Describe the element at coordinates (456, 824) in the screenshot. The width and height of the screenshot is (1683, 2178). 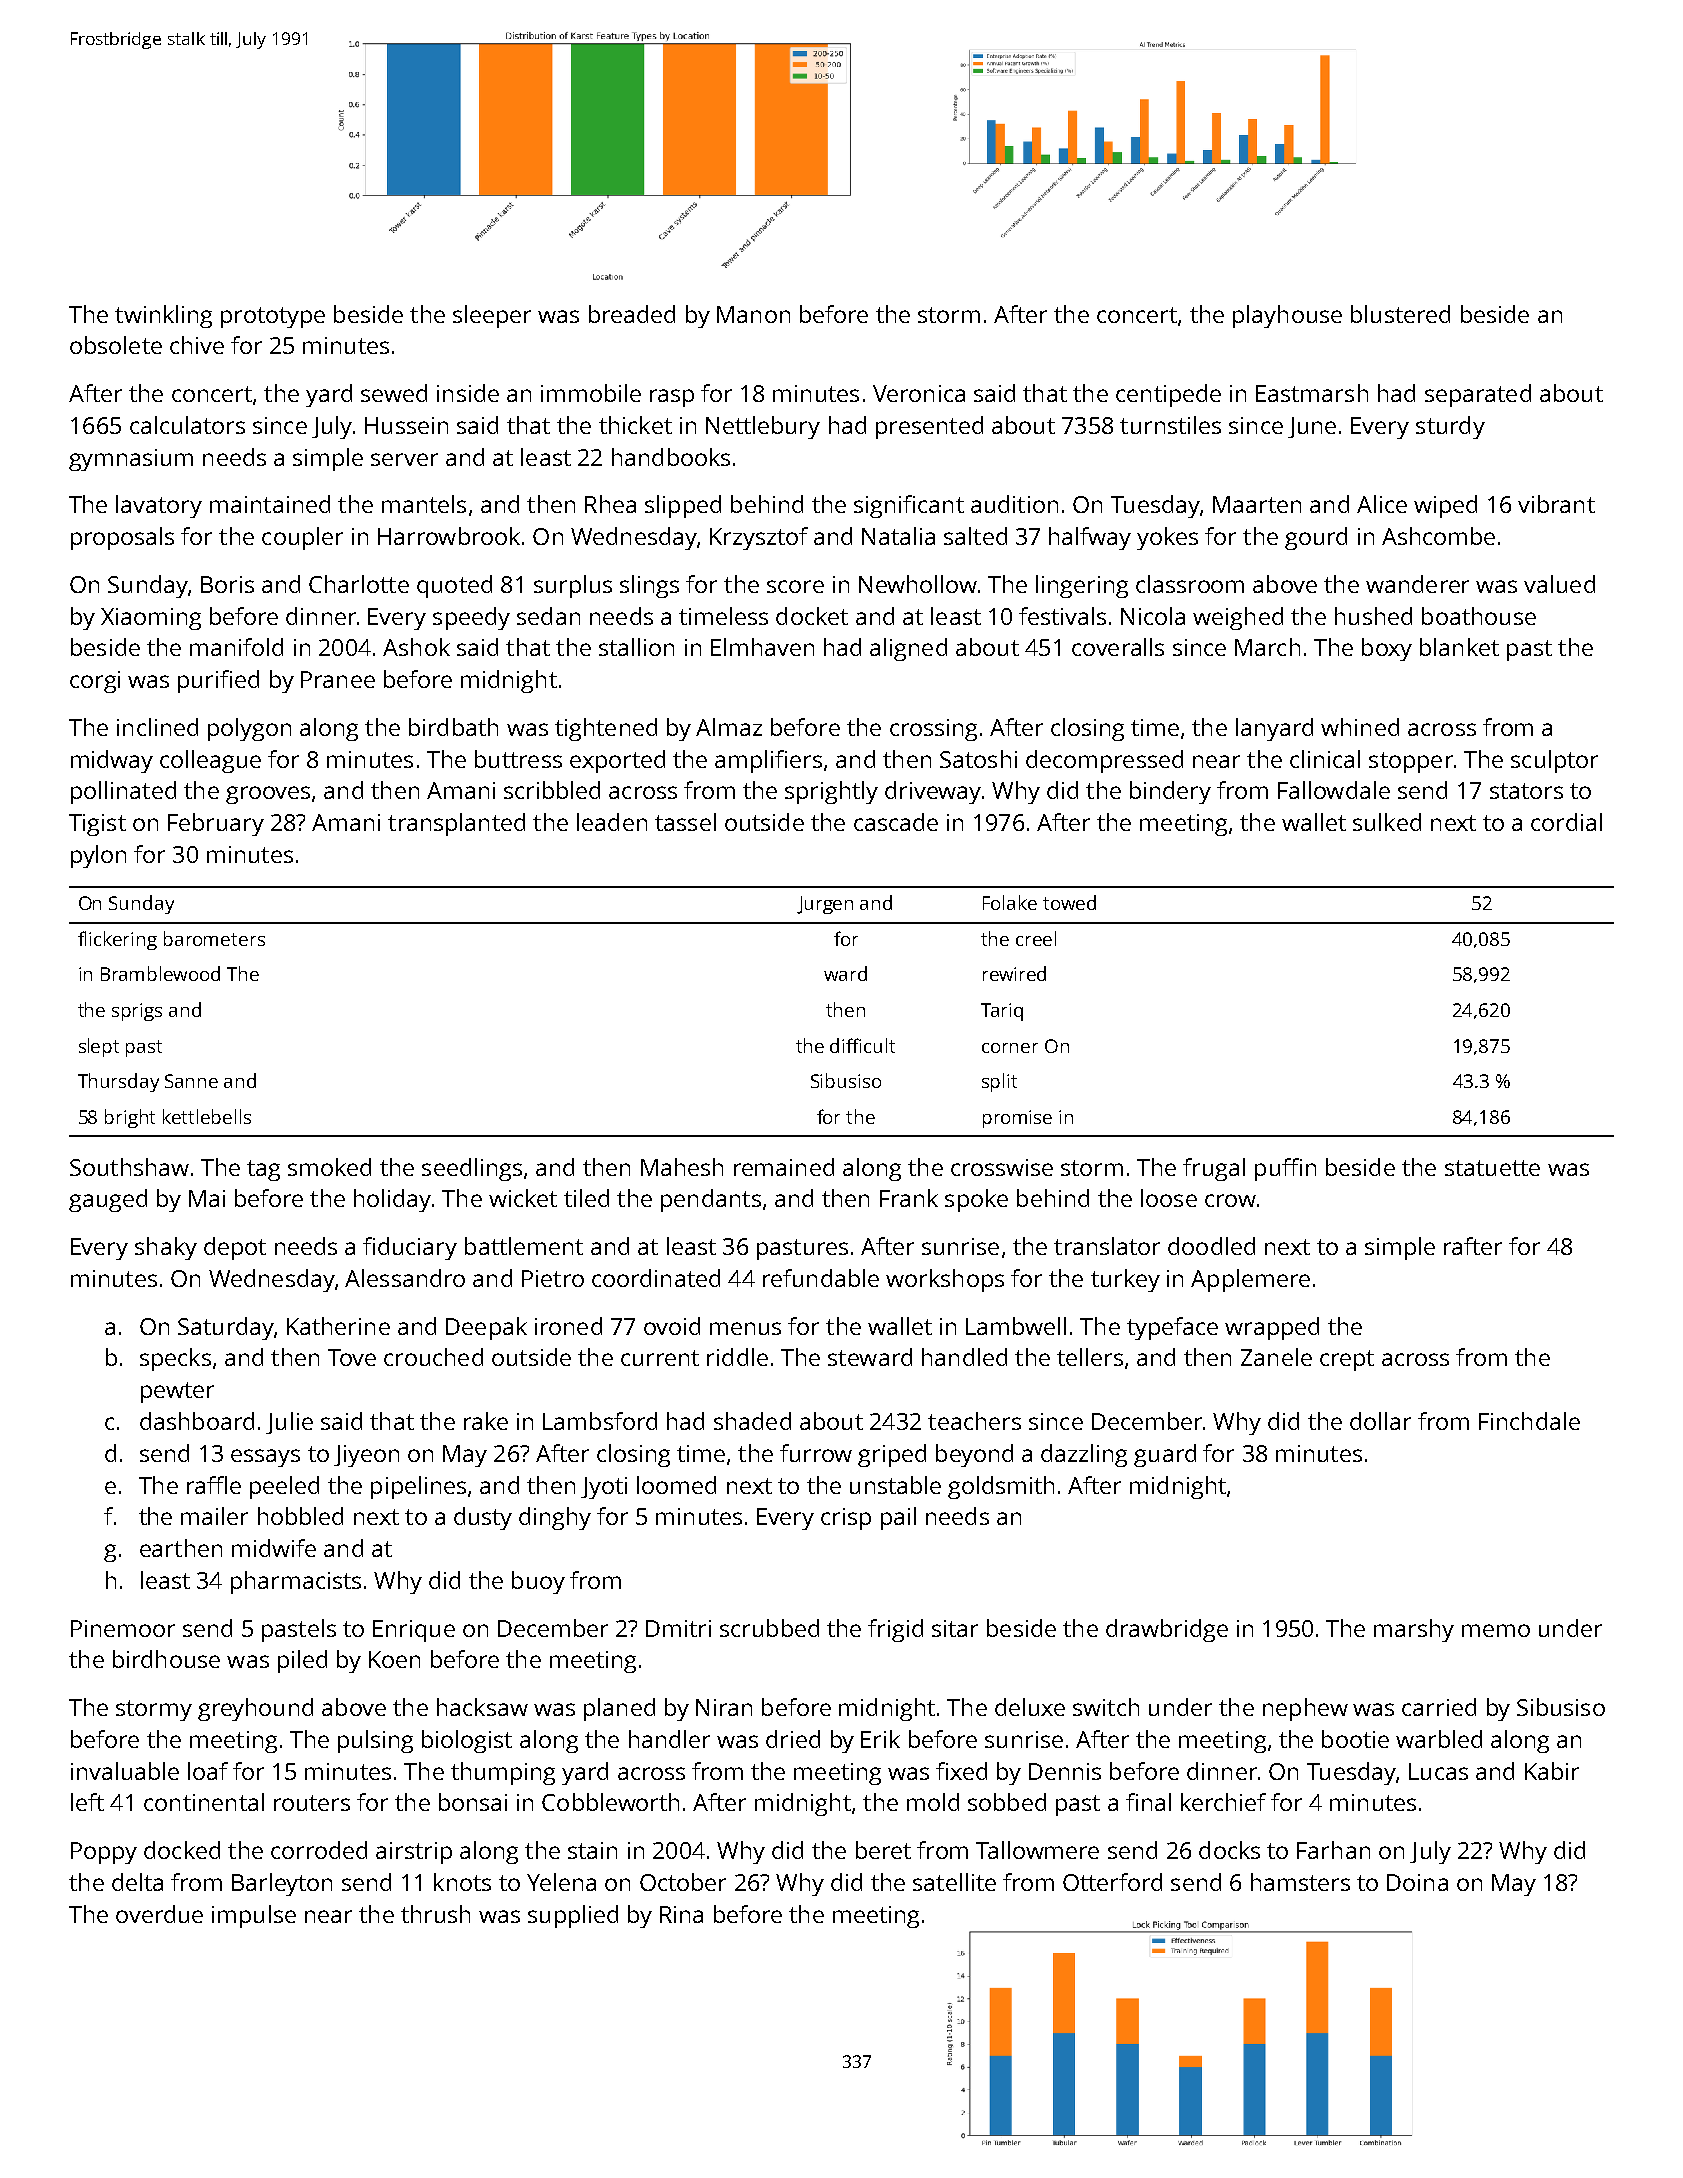
I see `transplanted` at that location.
